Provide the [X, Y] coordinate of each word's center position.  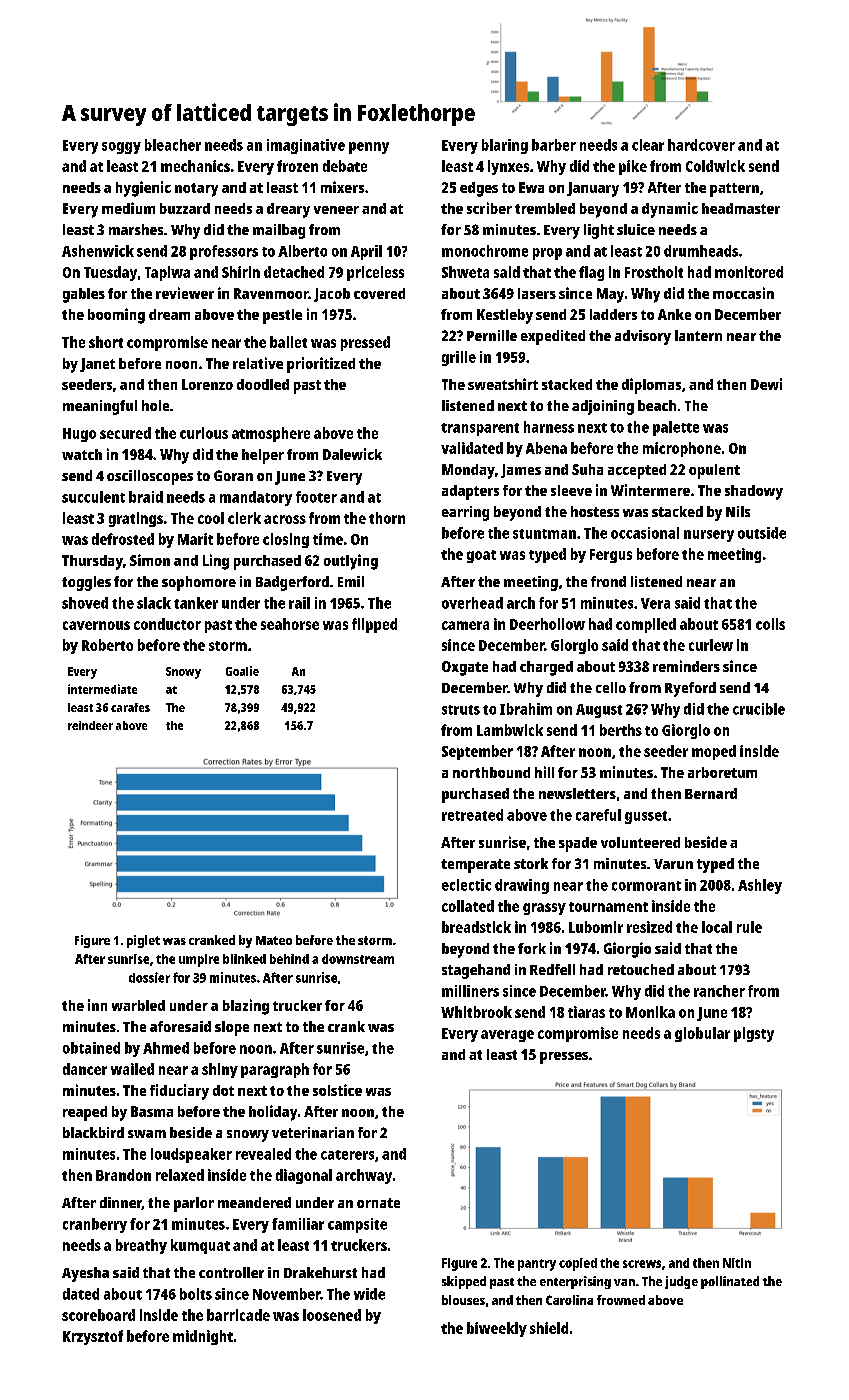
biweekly [497, 1329]
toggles [86, 583]
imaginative [306, 146]
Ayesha [85, 1274]
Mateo [274, 940]
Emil [351, 581]
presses [564, 1058]
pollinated [730, 1282]
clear [648, 145]
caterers [347, 1155]
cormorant [646, 886]
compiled [646, 625]
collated [468, 906]
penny [369, 148]
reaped [85, 1113]
